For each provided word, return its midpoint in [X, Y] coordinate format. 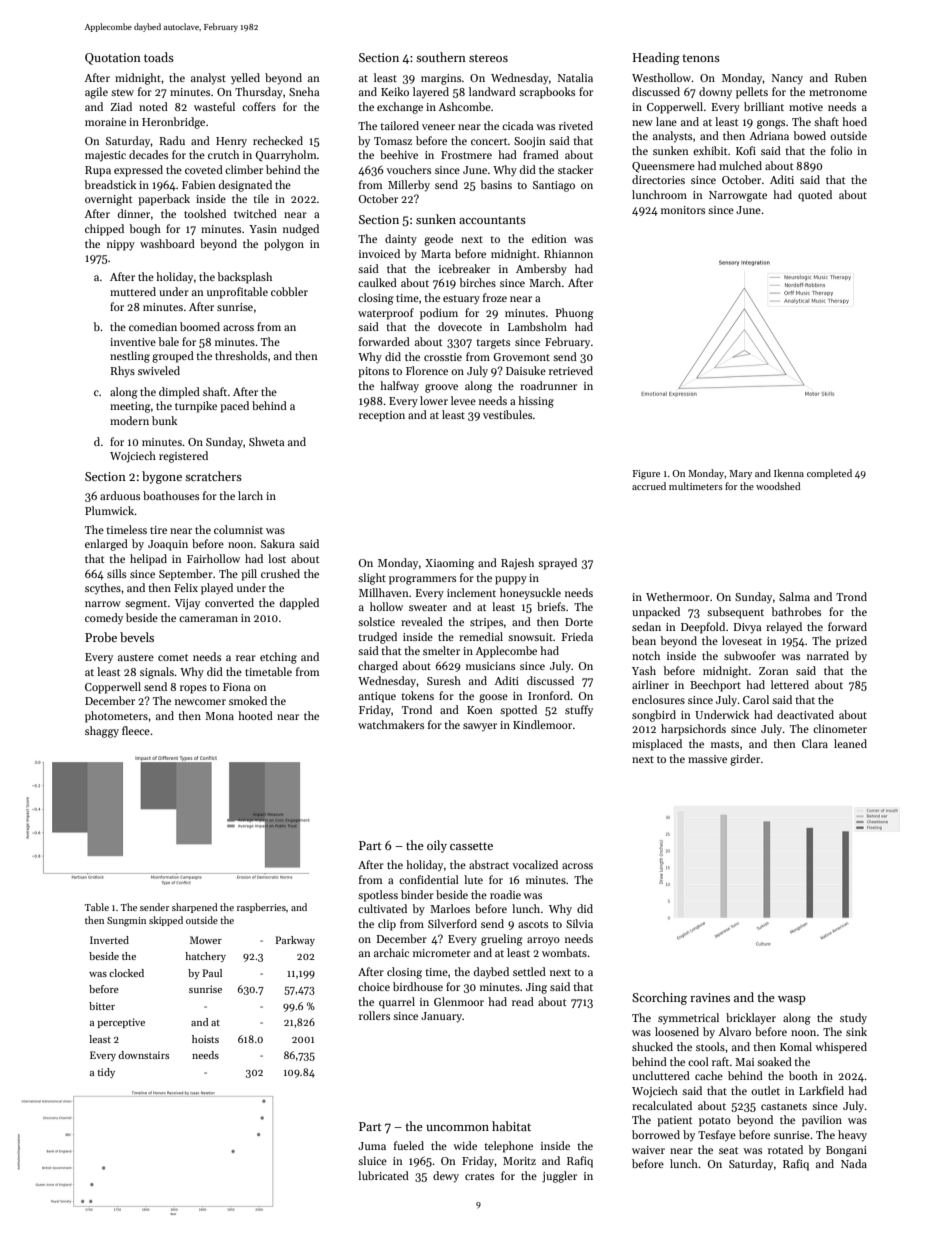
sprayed [557, 564]
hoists [205, 1039]
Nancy [787, 79]
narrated [828, 655]
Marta [436, 254]
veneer [438, 127]
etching [278, 658]
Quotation [113, 59]
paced [234, 407]
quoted [815, 196]
